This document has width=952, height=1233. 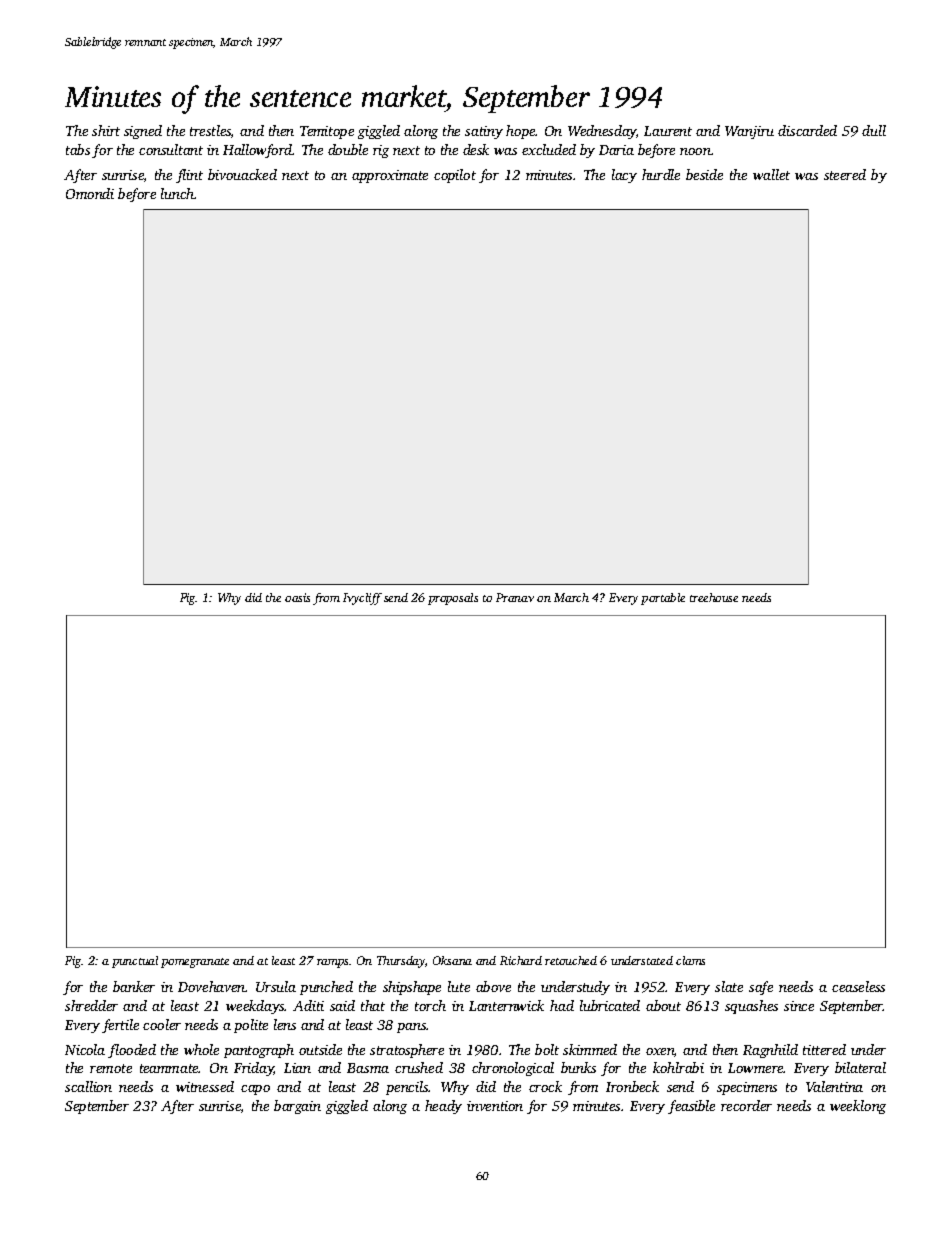 What do you see at coordinates (453, 599) in the document?
I see `proposals` at bounding box center [453, 599].
